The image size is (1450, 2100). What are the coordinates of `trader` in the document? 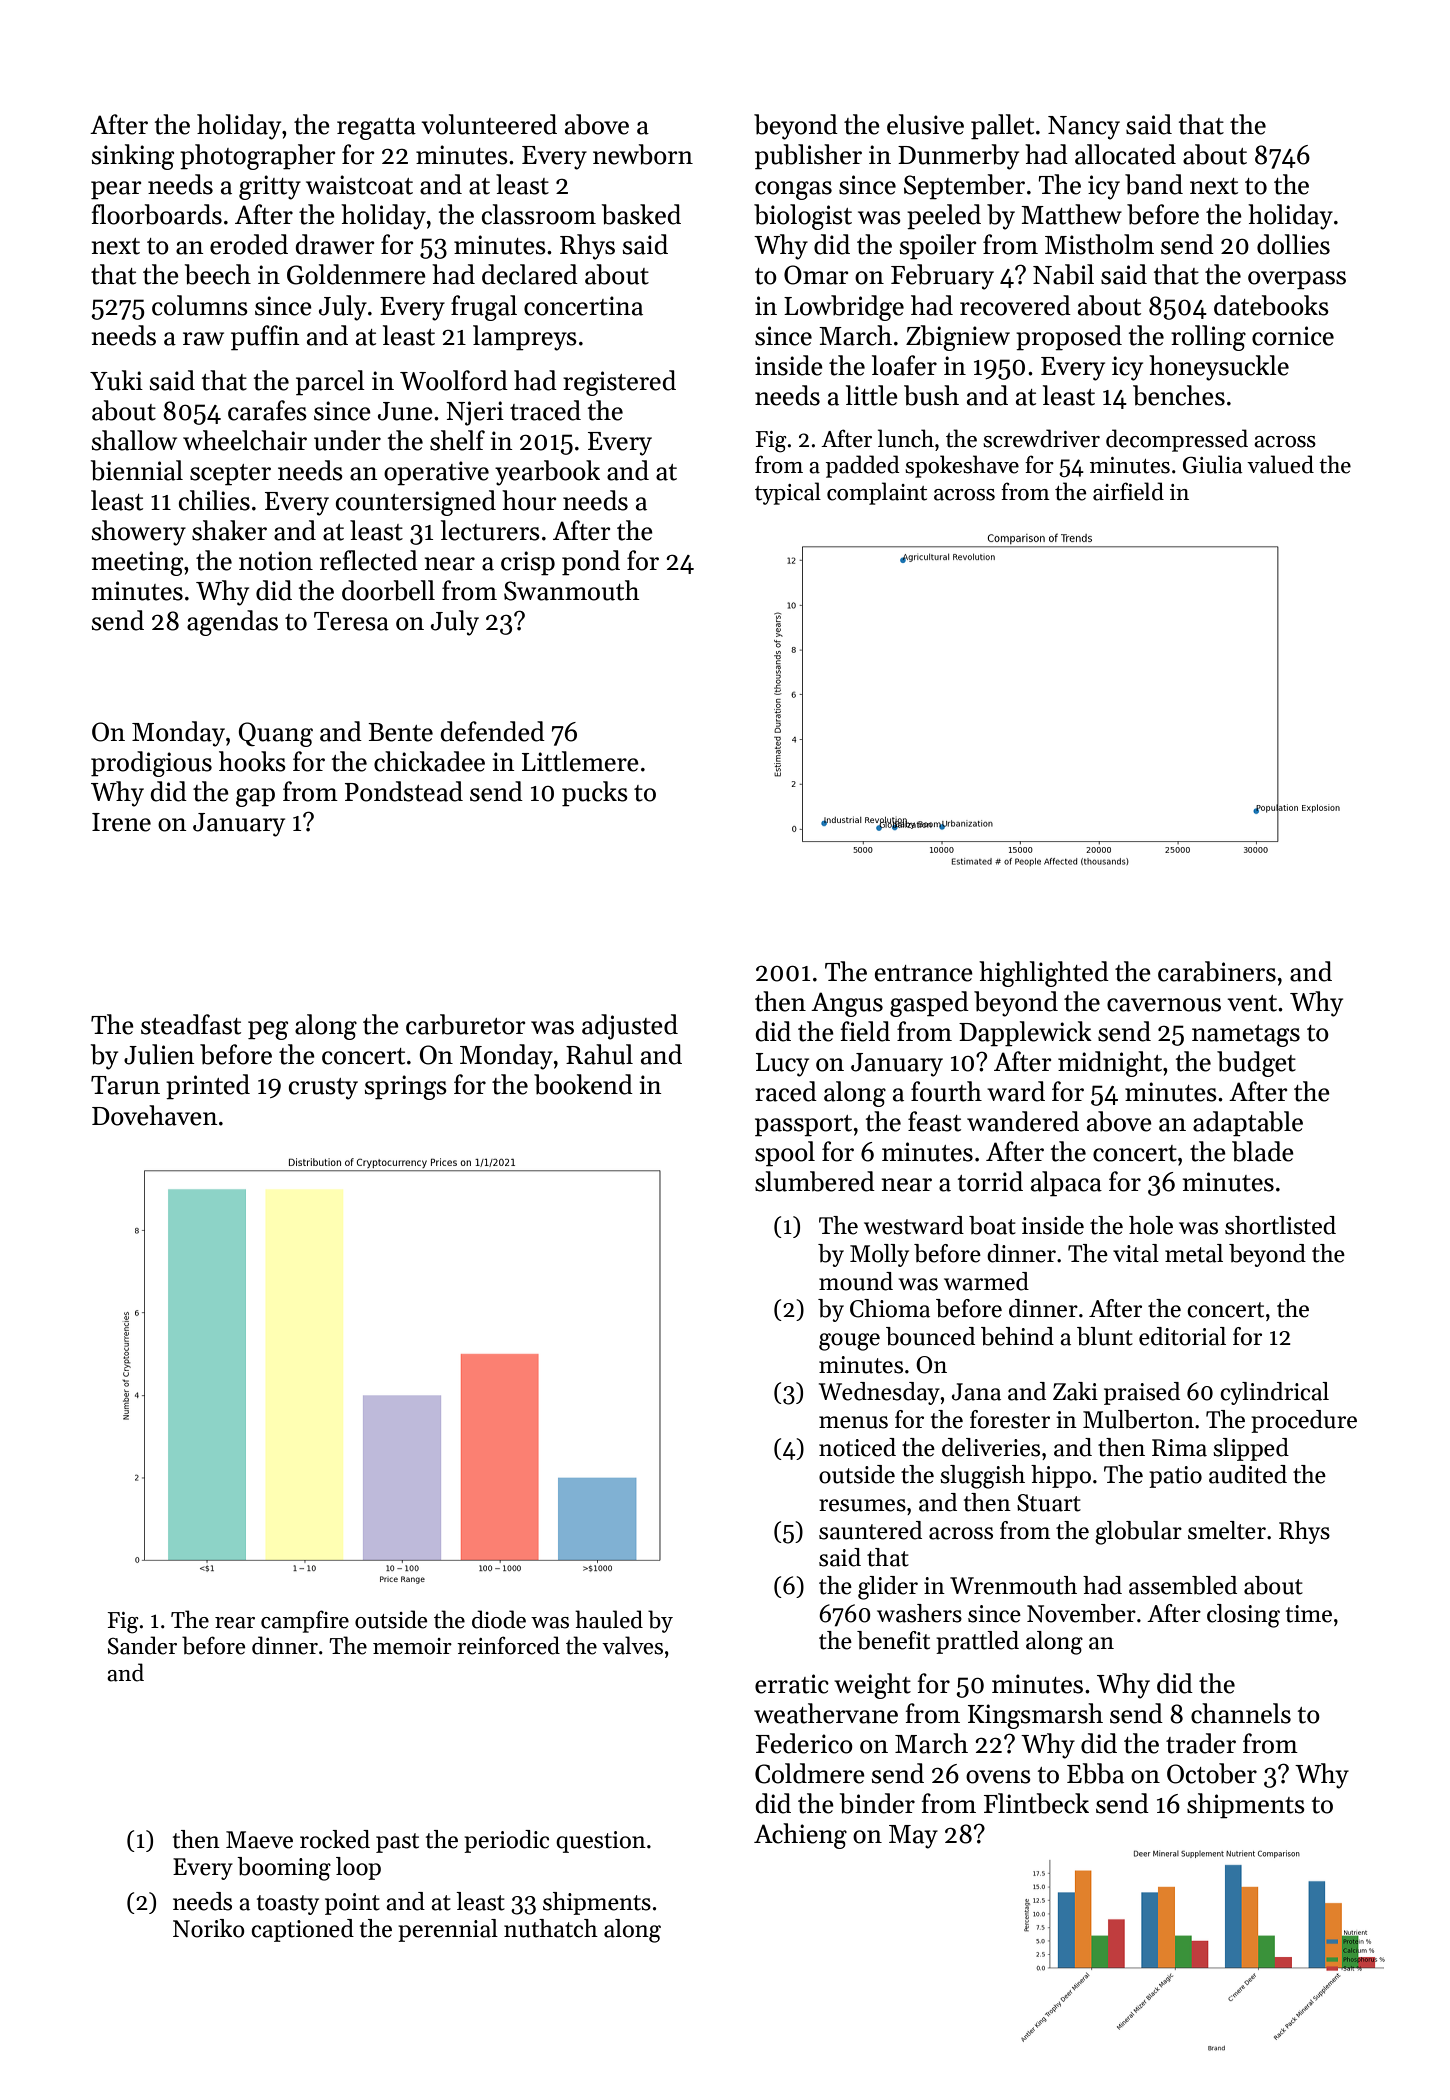 It's located at (1201, 1743).
